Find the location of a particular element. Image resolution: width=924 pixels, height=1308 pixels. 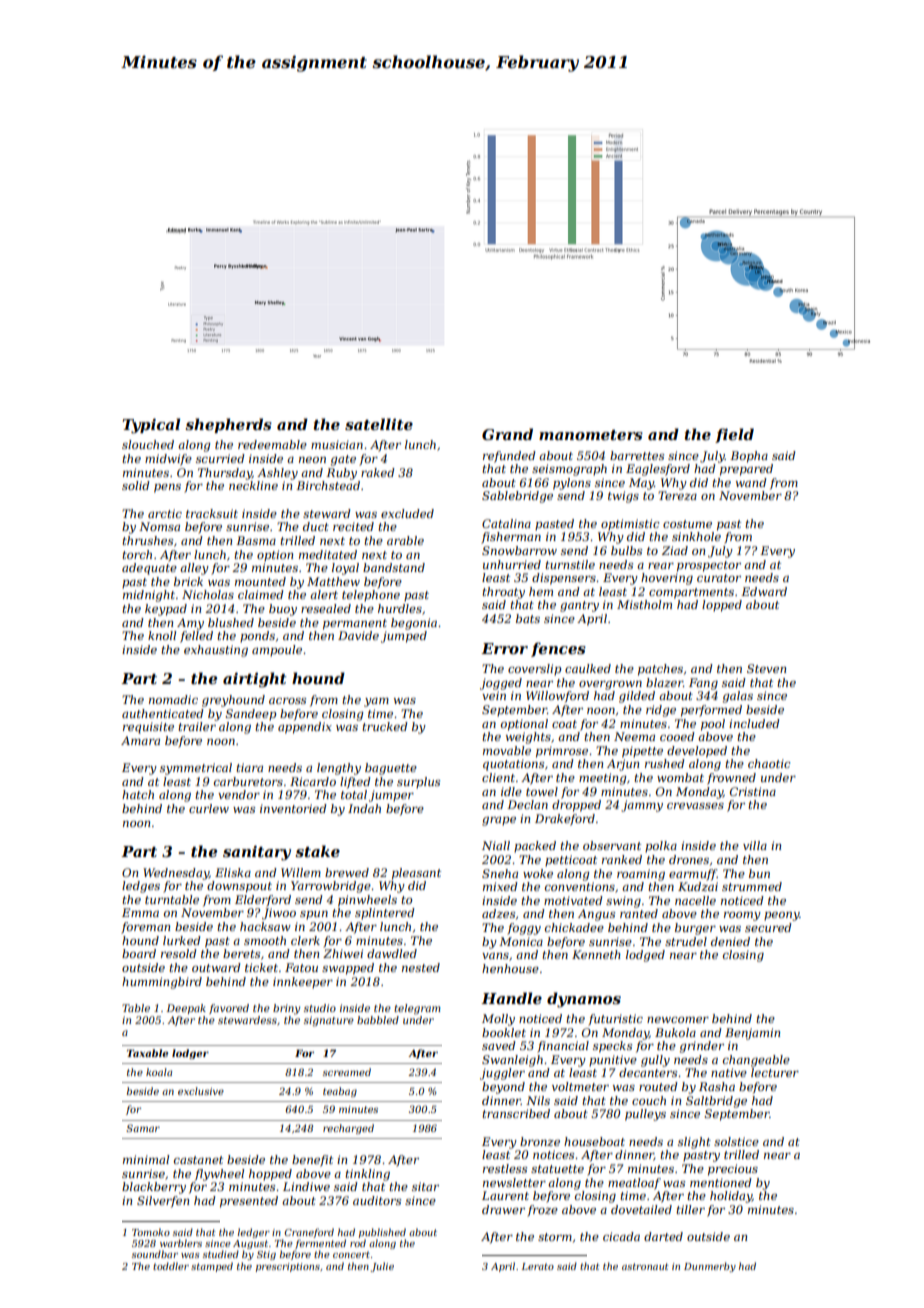

Steven is located at coordinates (766, 668).
